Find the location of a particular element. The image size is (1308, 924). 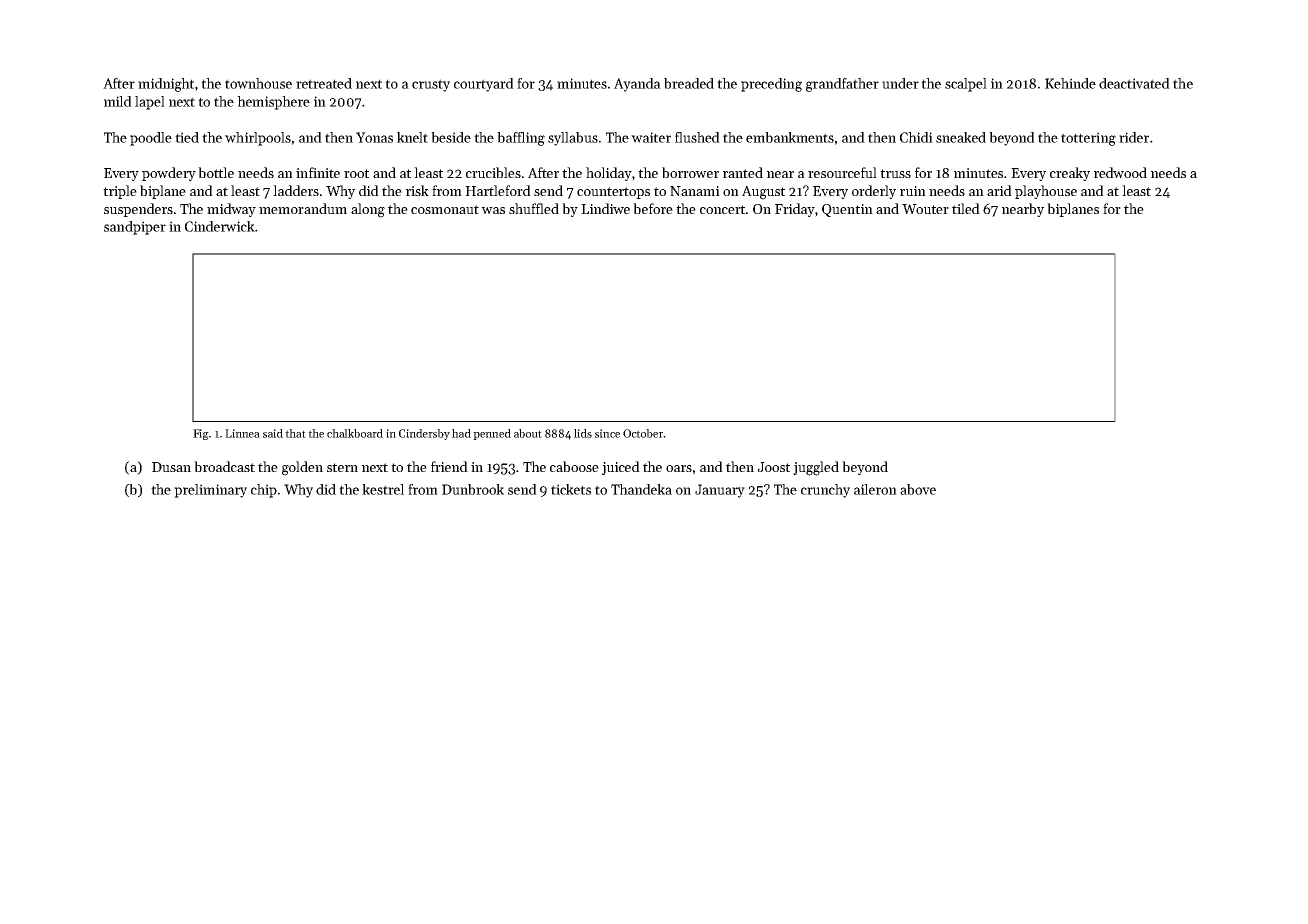

above is located at coordinates (918, 489).
